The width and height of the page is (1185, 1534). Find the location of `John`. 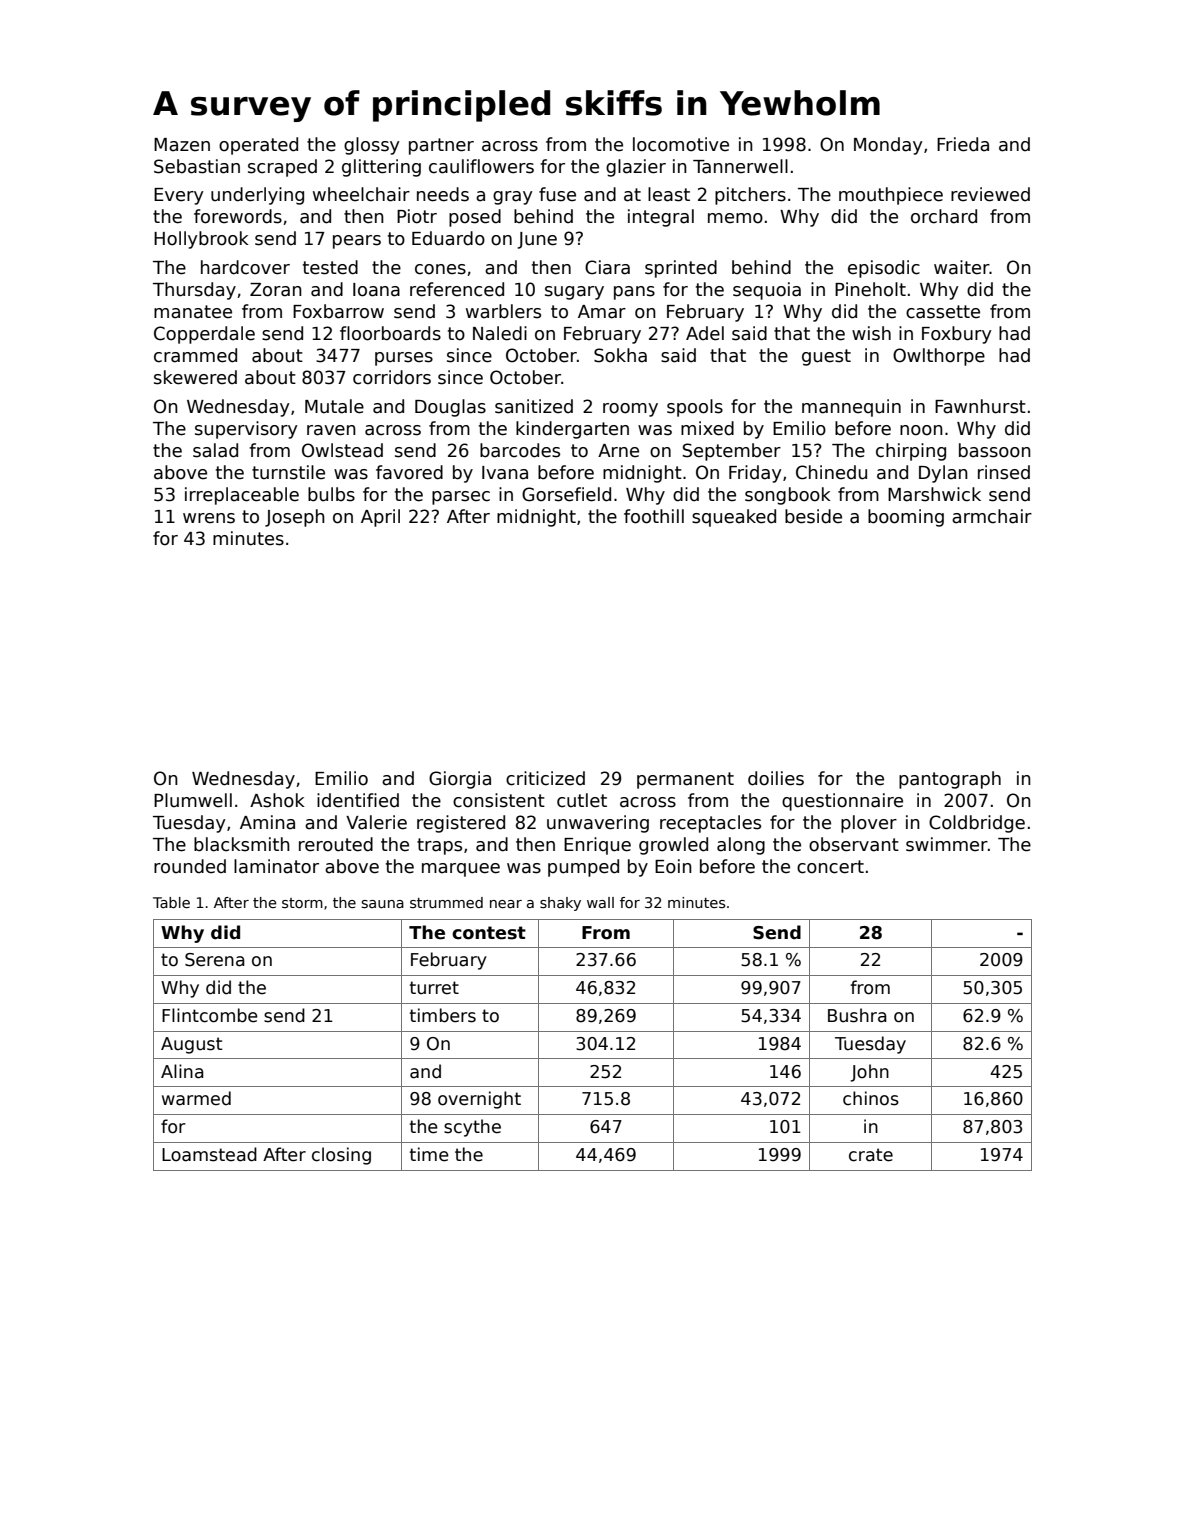

John is located at coordinates (869, 1073).
